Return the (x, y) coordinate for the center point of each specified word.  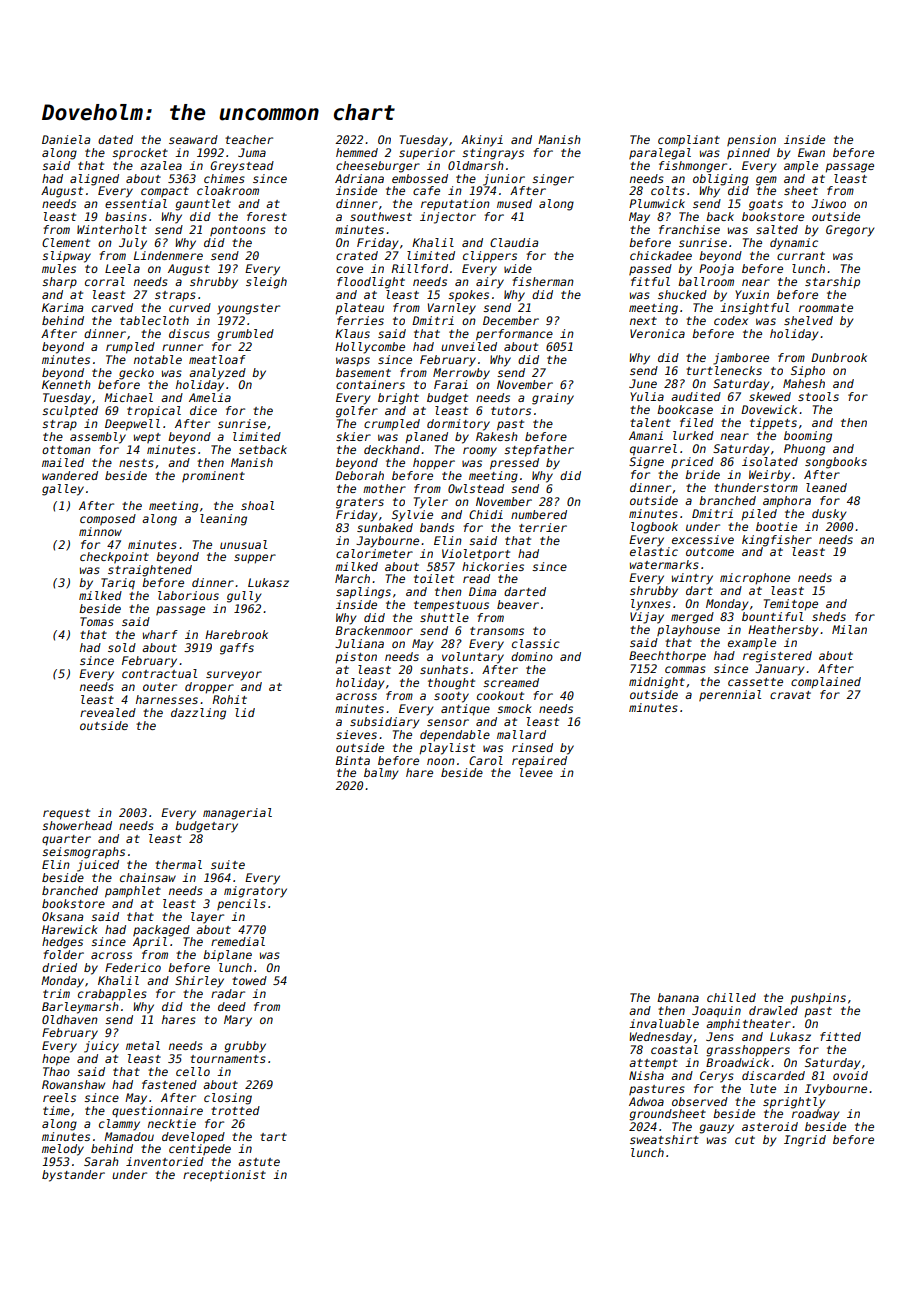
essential (136, 203)
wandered (70, 475)
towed (249, 980)
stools (818, 396)
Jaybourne (387, 542)
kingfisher (777, 541)
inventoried (165, 1161)
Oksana (62, 916)
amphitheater (748, 1025)
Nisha (646, 1075)
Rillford (419, 268)
